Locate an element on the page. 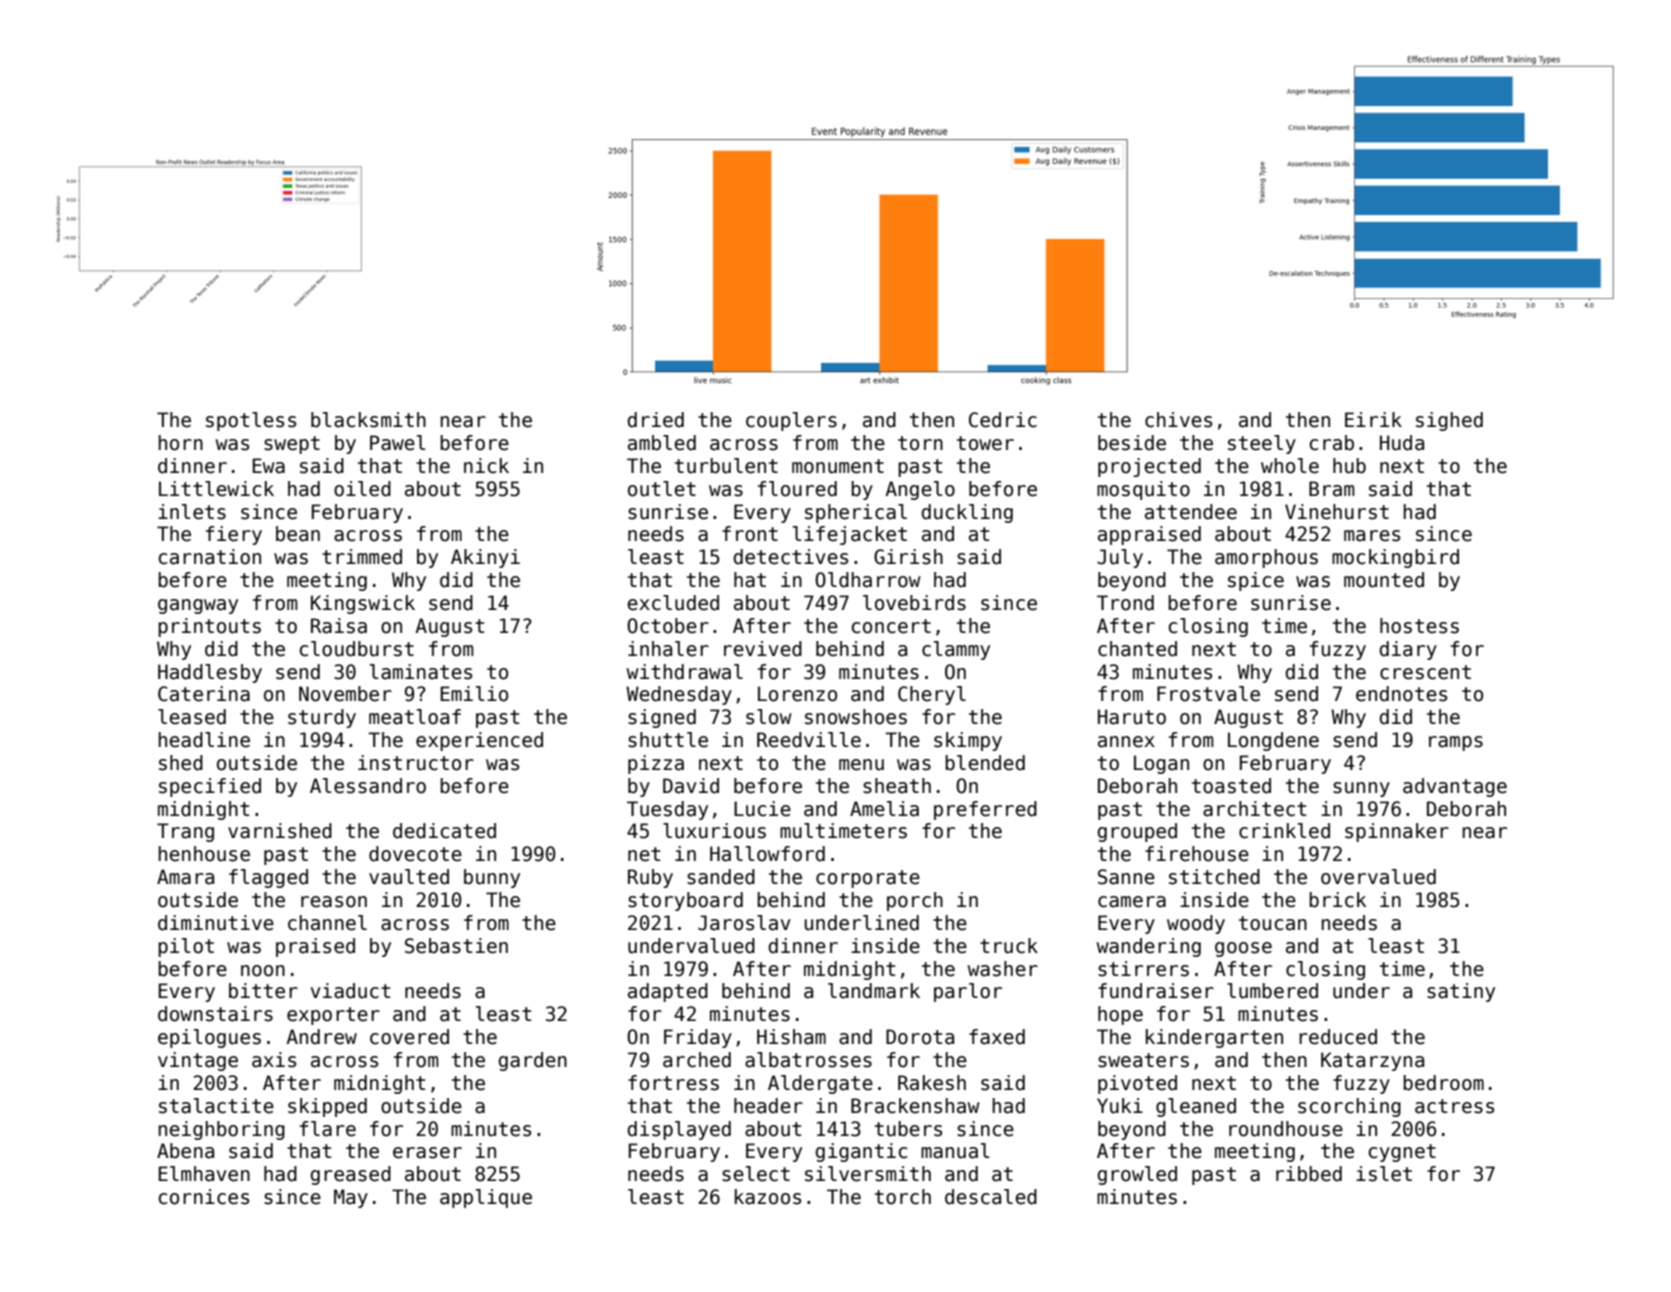 This image has width=1671, height=1292. ribbed is located at coordinates (1309, 1174).
